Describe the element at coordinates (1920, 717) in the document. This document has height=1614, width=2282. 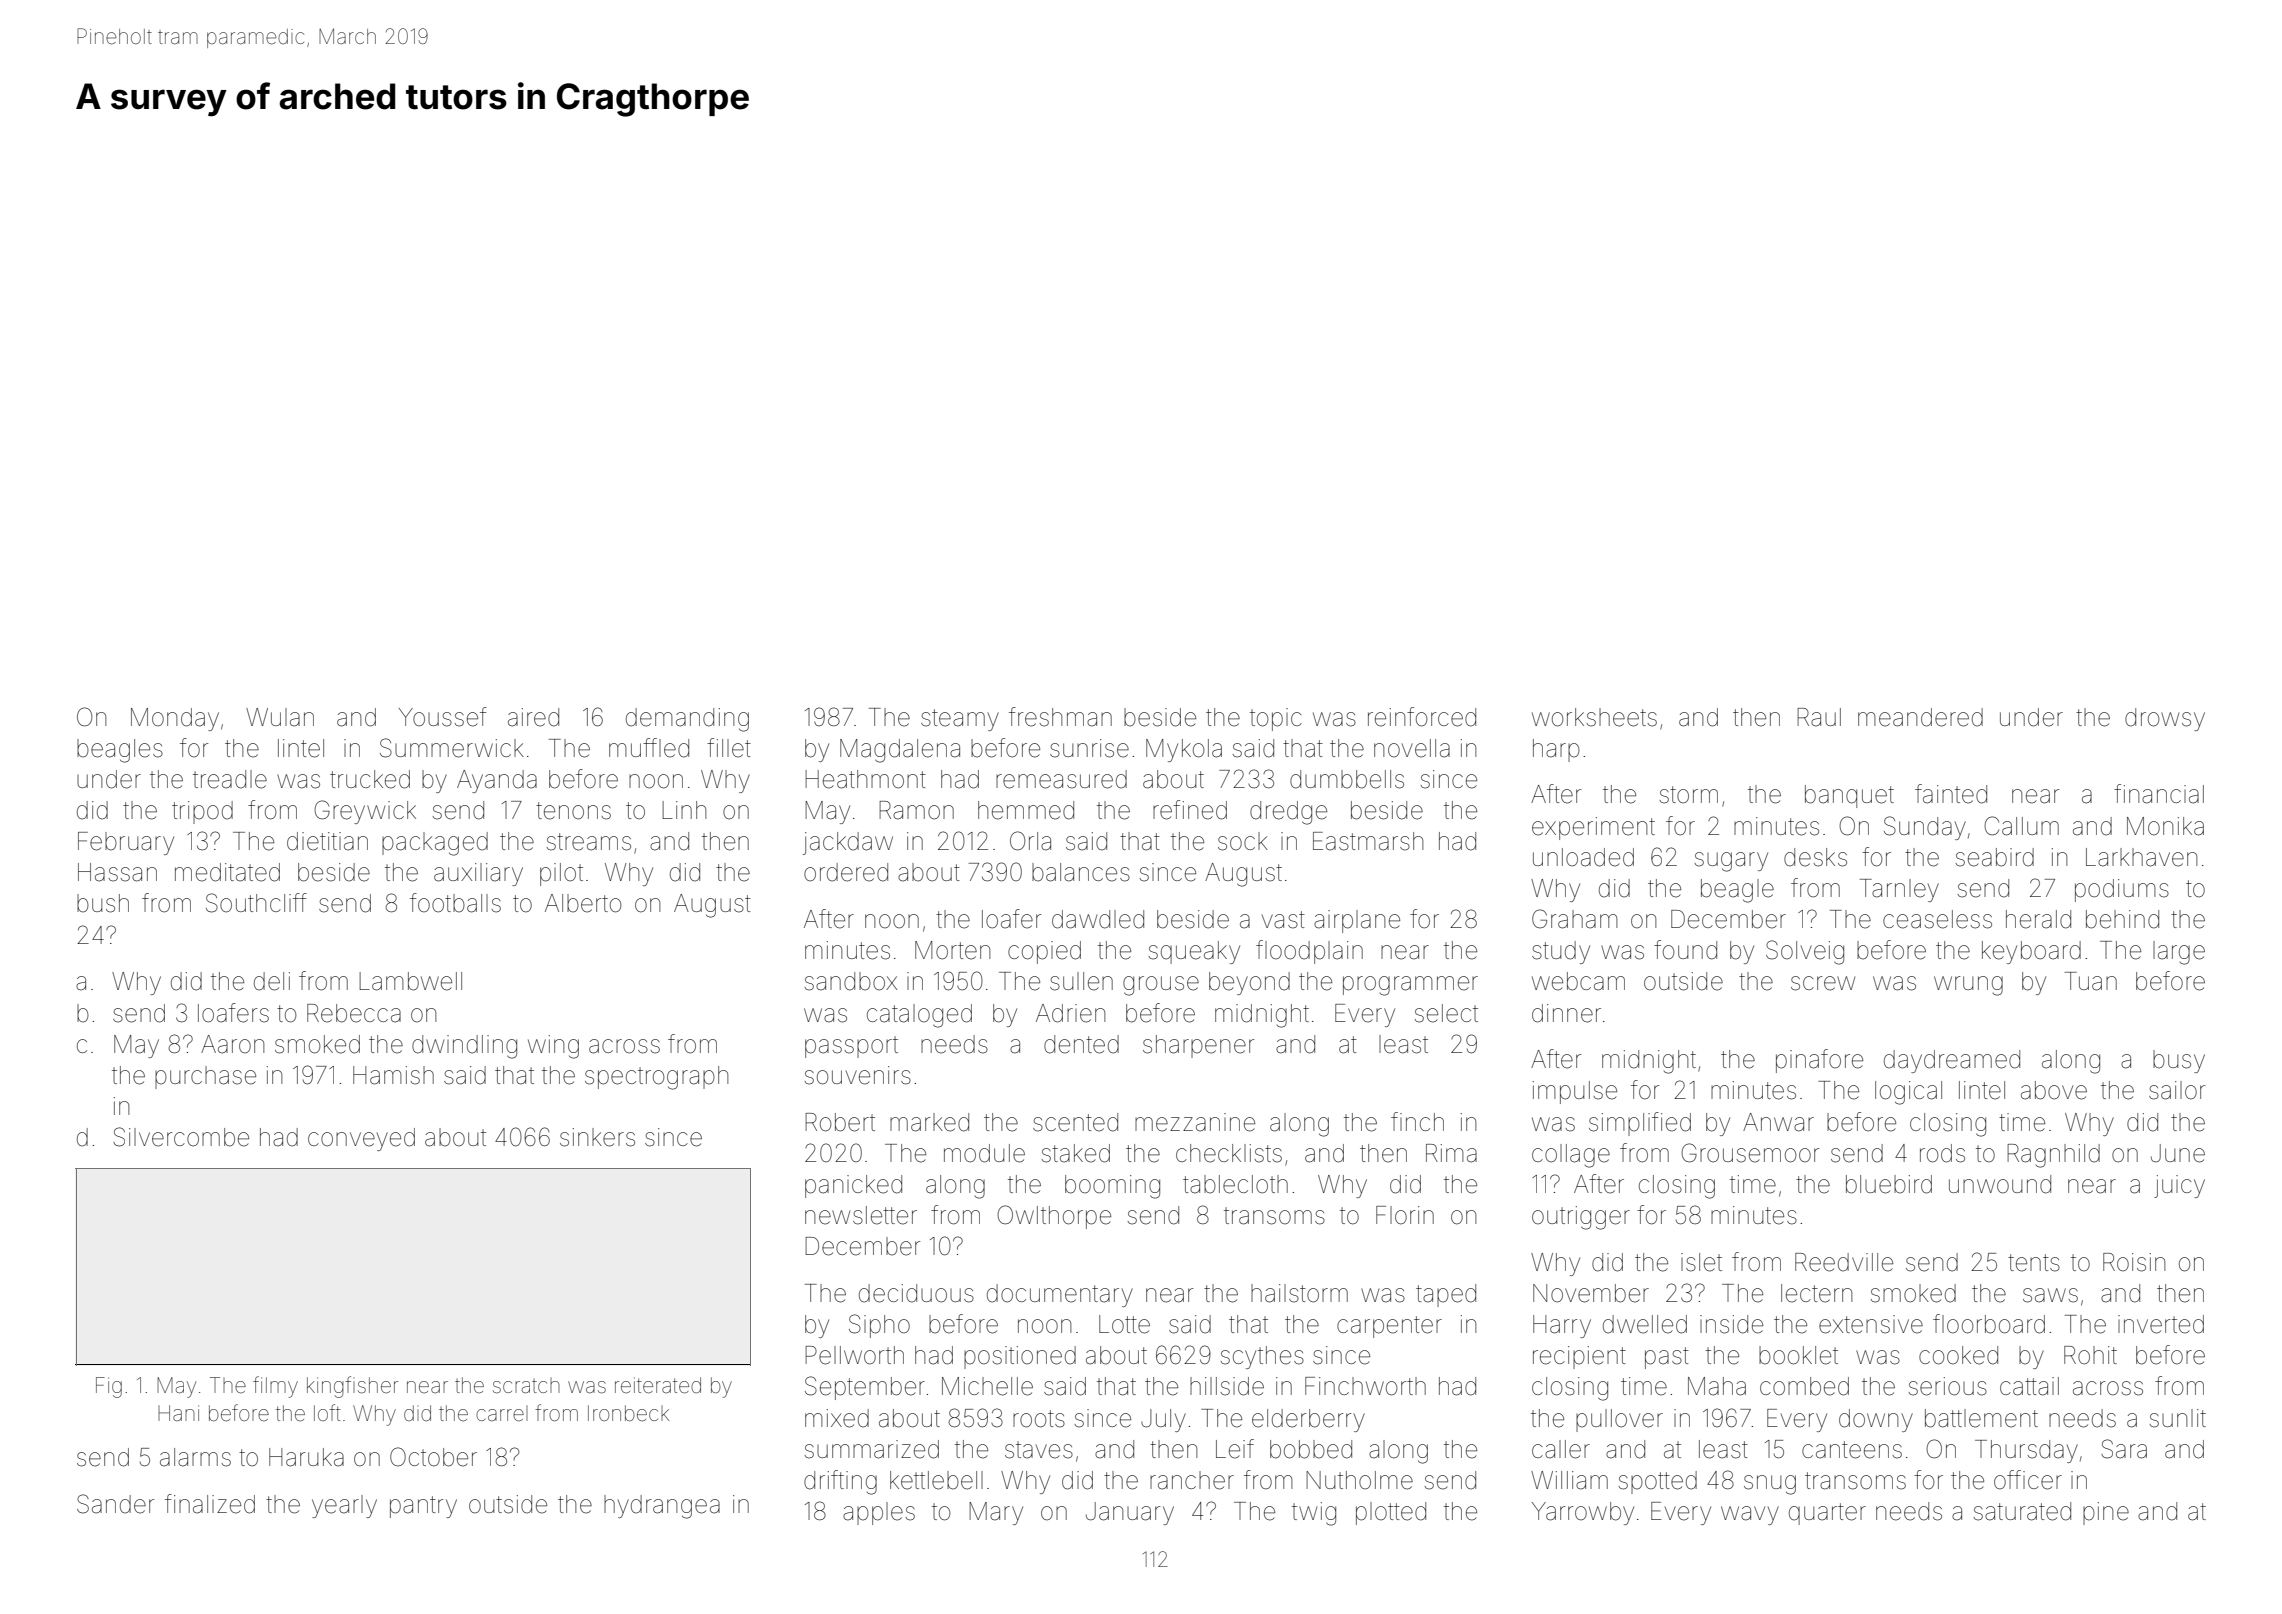
I see `meandered` at that location.
